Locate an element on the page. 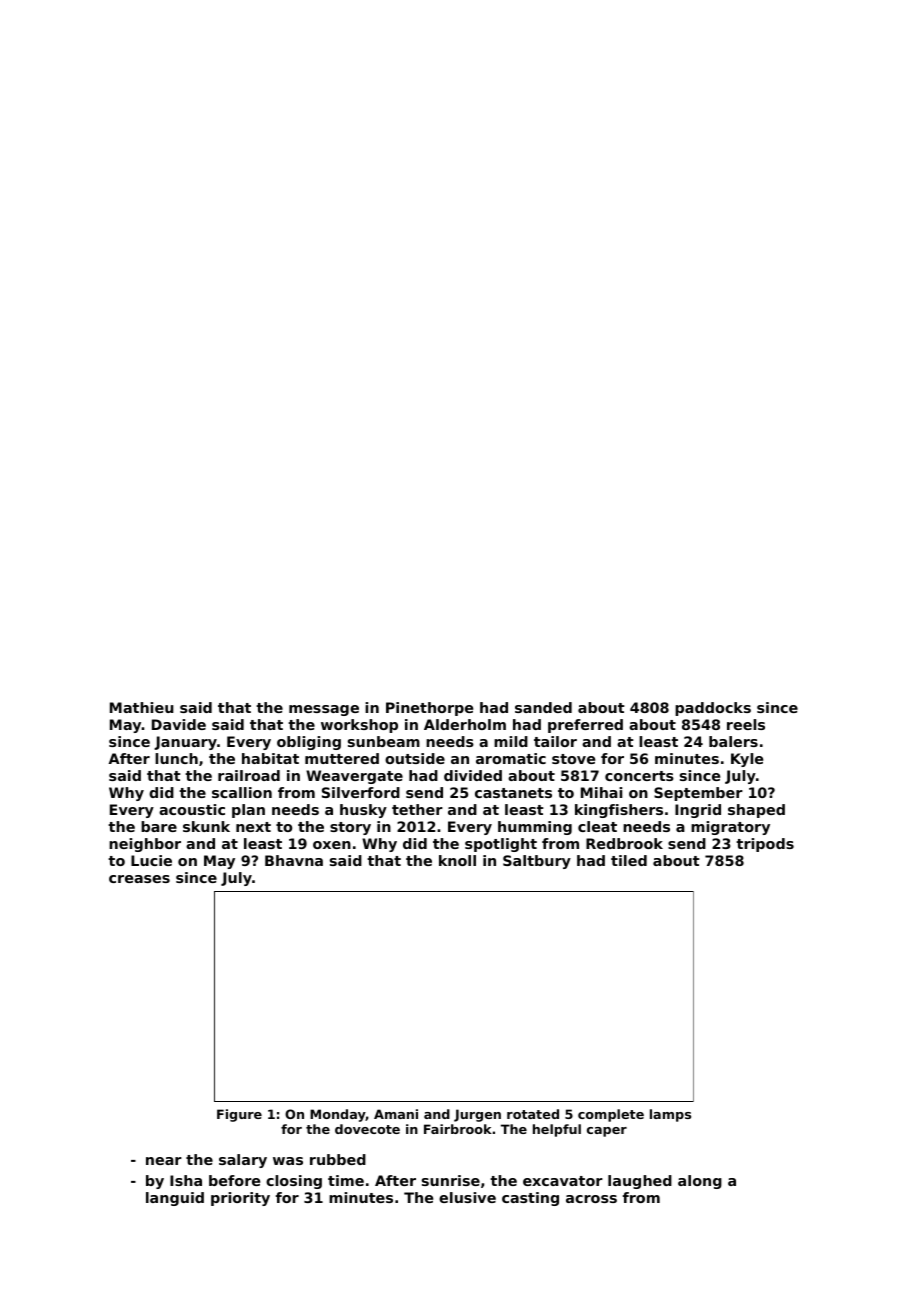  casting is located at coordinates (530, 1199).
